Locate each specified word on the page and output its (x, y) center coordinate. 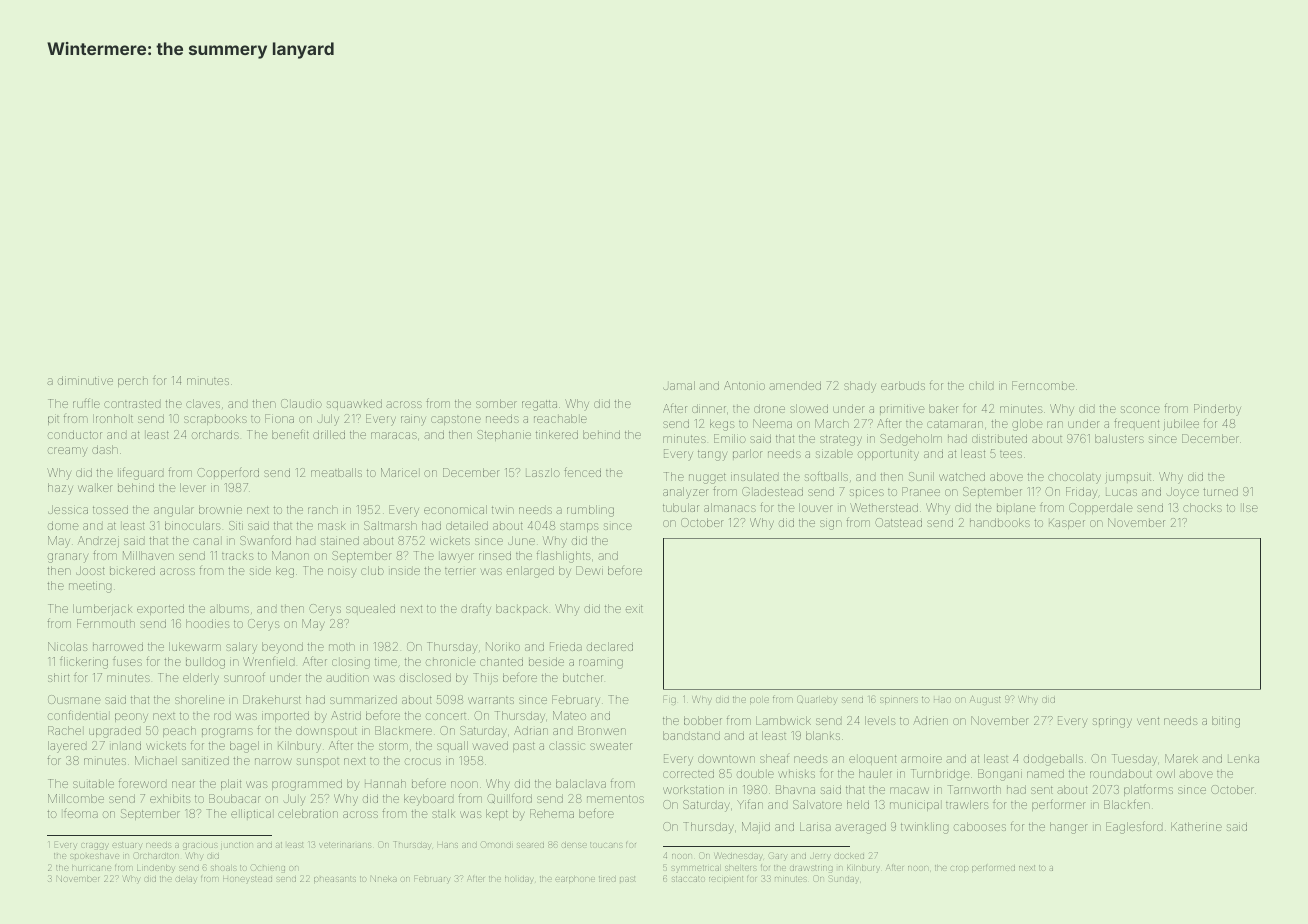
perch (133, 382)
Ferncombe (1043, 385)
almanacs (730, 507)
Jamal (679, 385)
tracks (238, 556)
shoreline (199, 699)
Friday (1081, 493)
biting (1226, 722)
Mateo (569, 715)
